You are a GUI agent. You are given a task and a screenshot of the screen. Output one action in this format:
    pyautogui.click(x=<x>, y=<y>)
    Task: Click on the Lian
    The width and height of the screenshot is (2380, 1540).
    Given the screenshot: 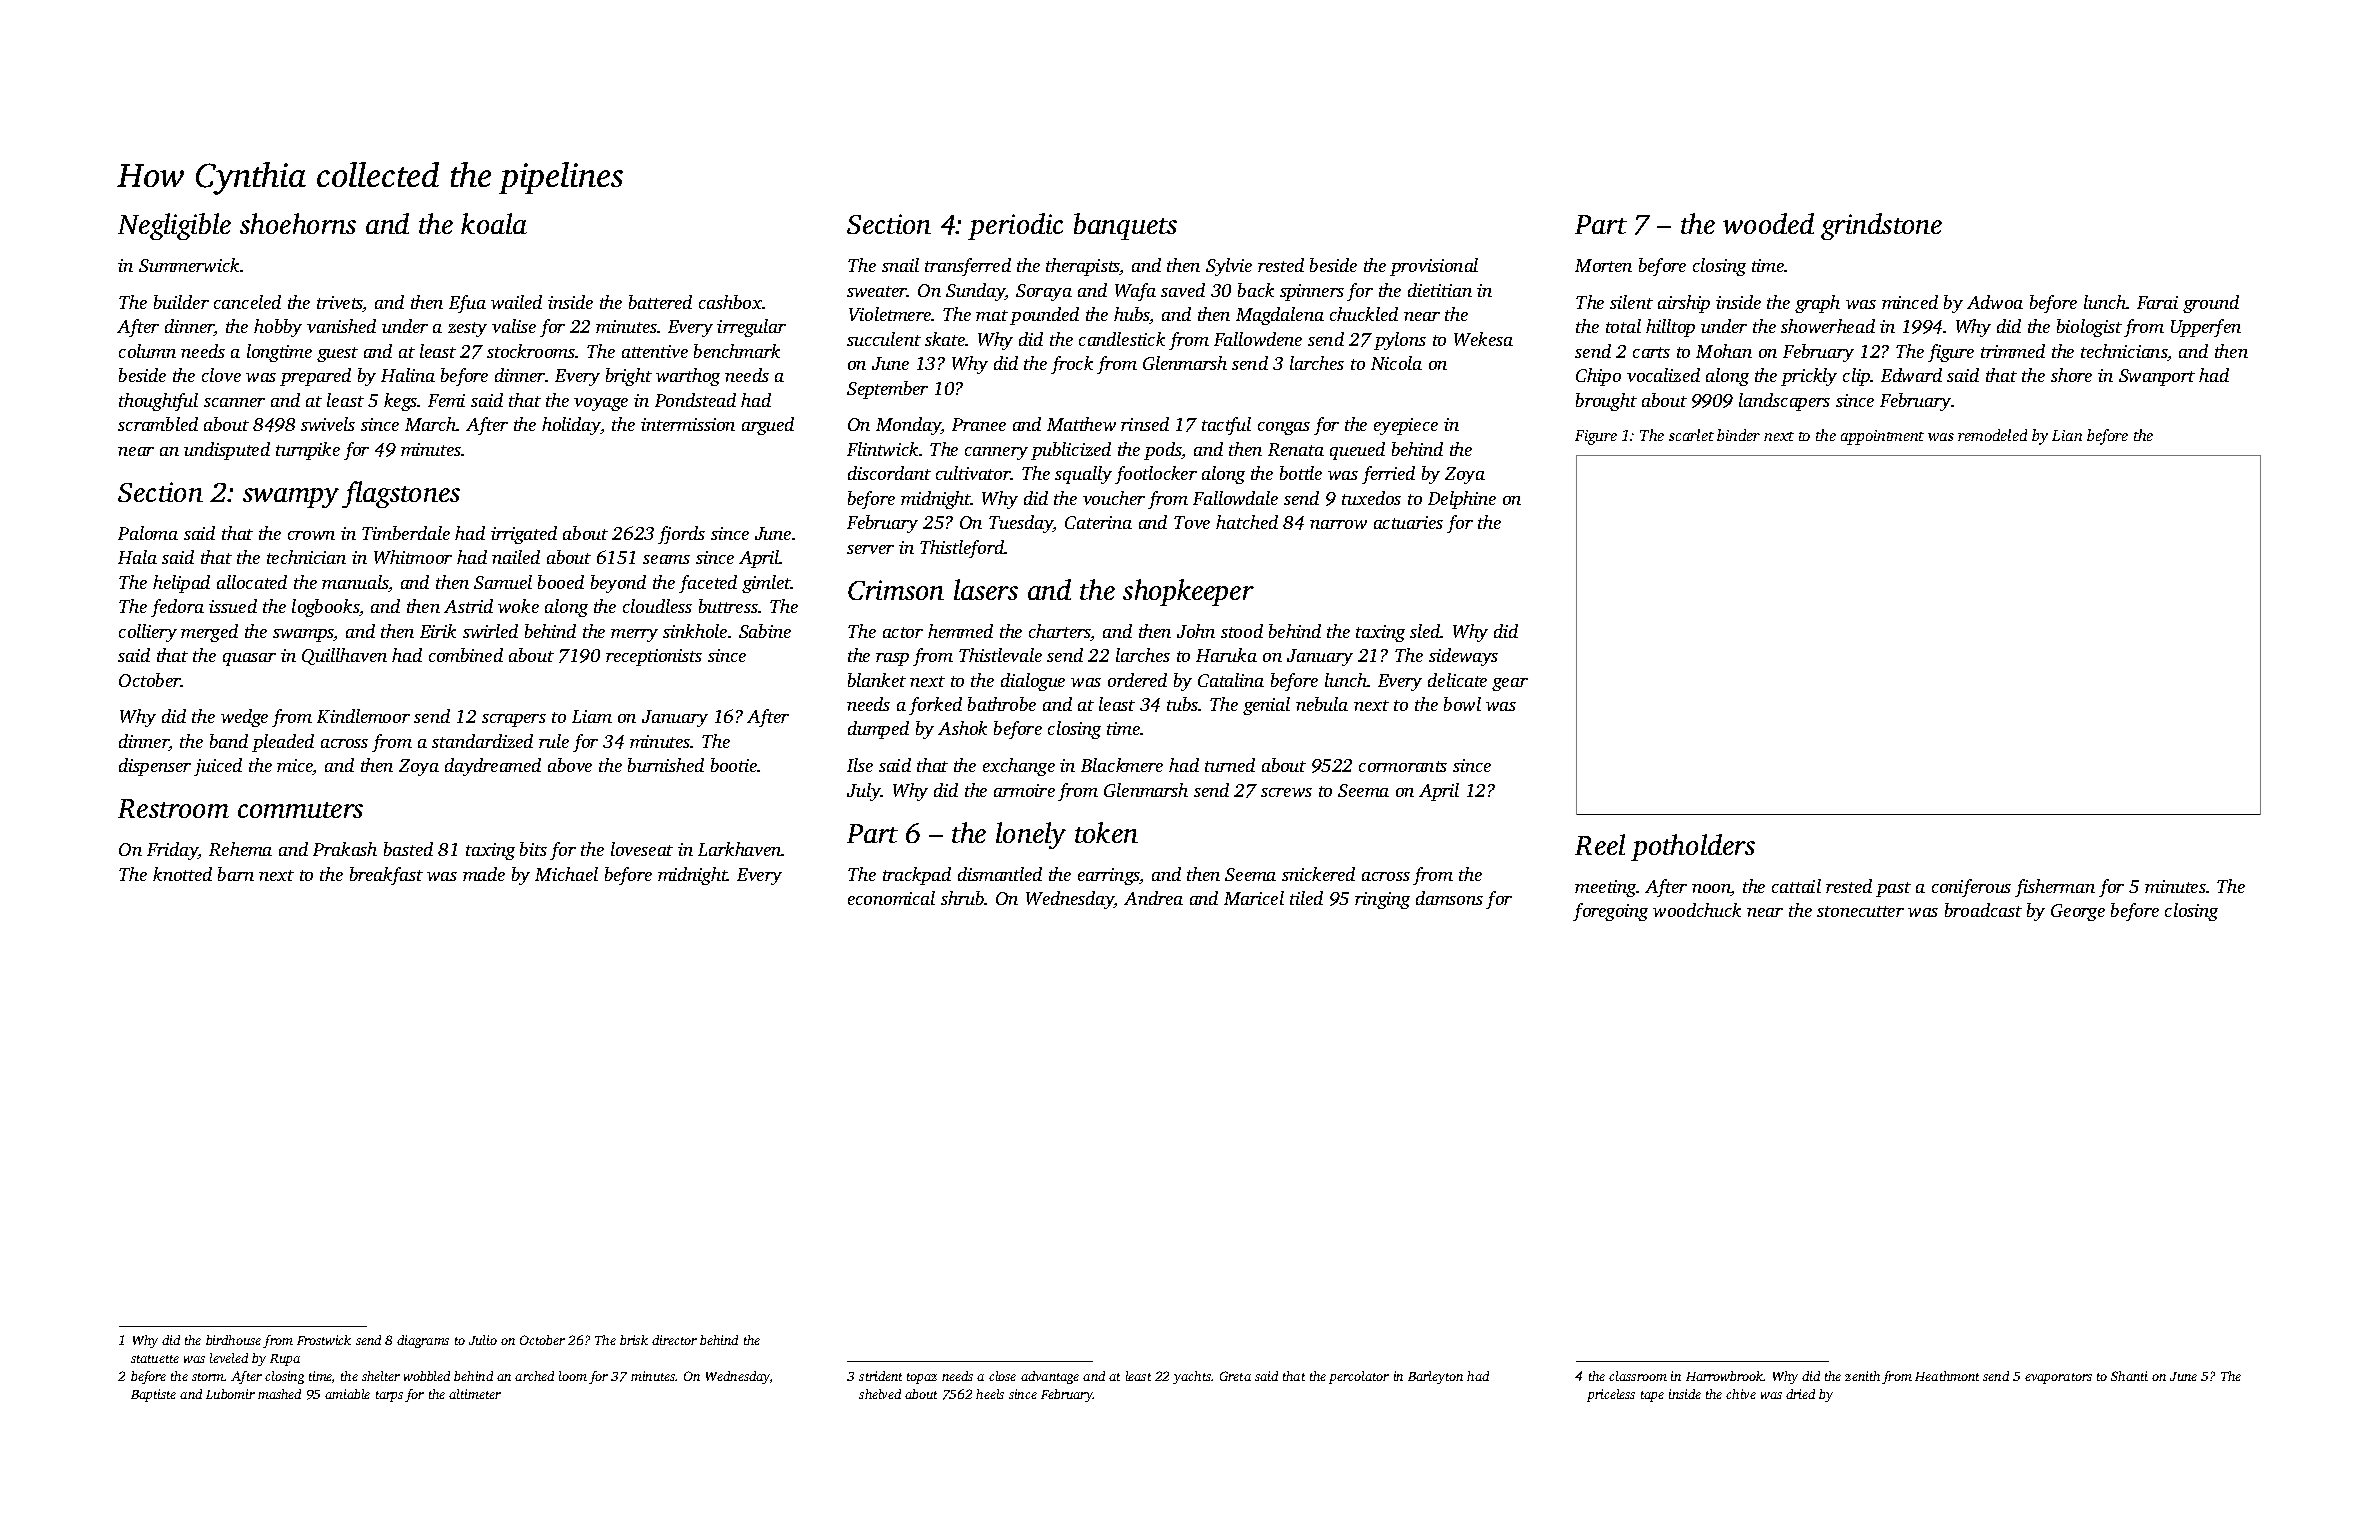 What is the action you would take?
    pyautogui.click(x=2067, y=435)
